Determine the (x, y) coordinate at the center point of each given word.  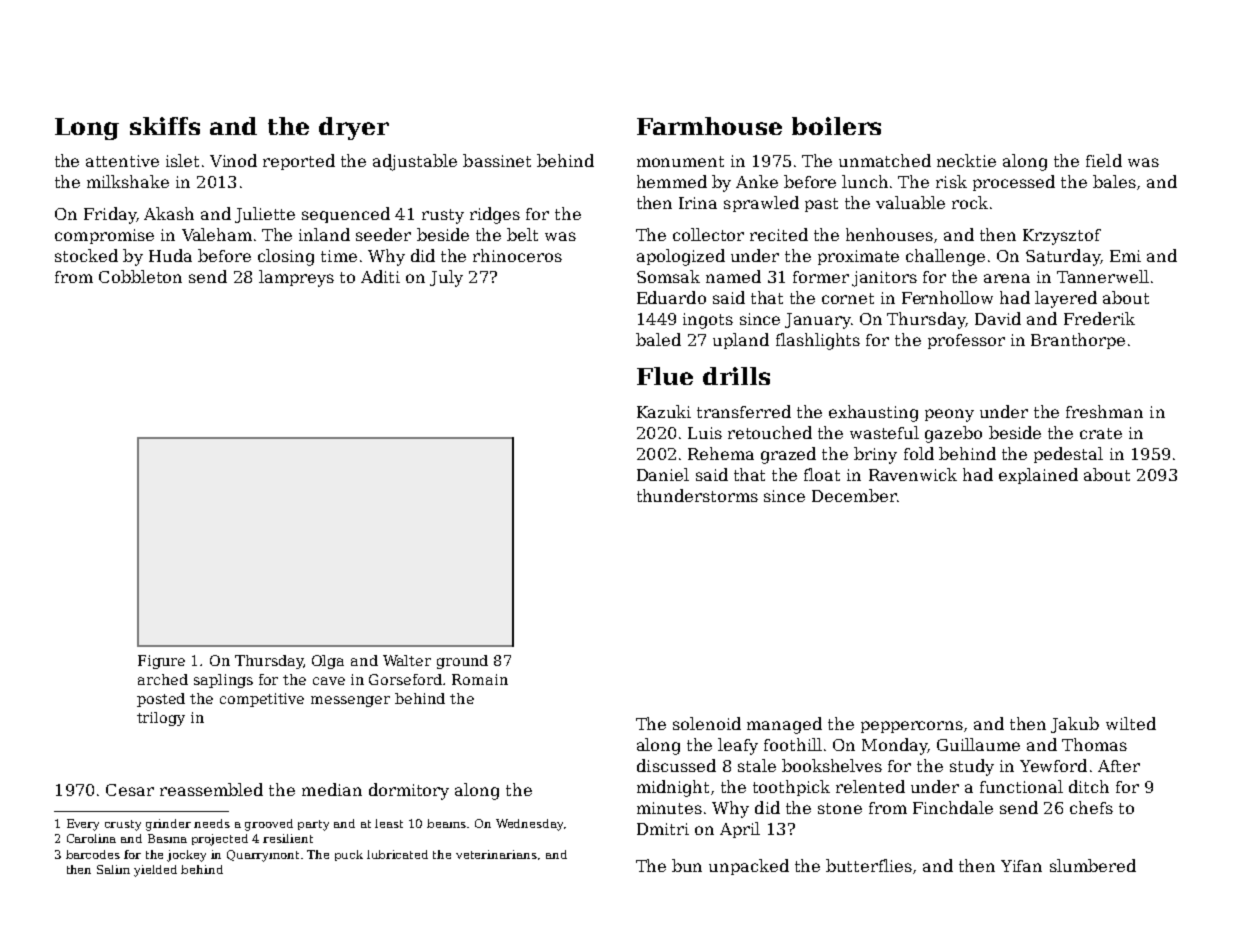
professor (966, 341)
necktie (966, 160)
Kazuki (664, 411)
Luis (705, 433)
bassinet (497, 160)
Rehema (721, 453)
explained (1038, 476)
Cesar (130, 790)
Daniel (663, 474)
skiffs (165, 126)
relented (870, 786)
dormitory (409, 791)
